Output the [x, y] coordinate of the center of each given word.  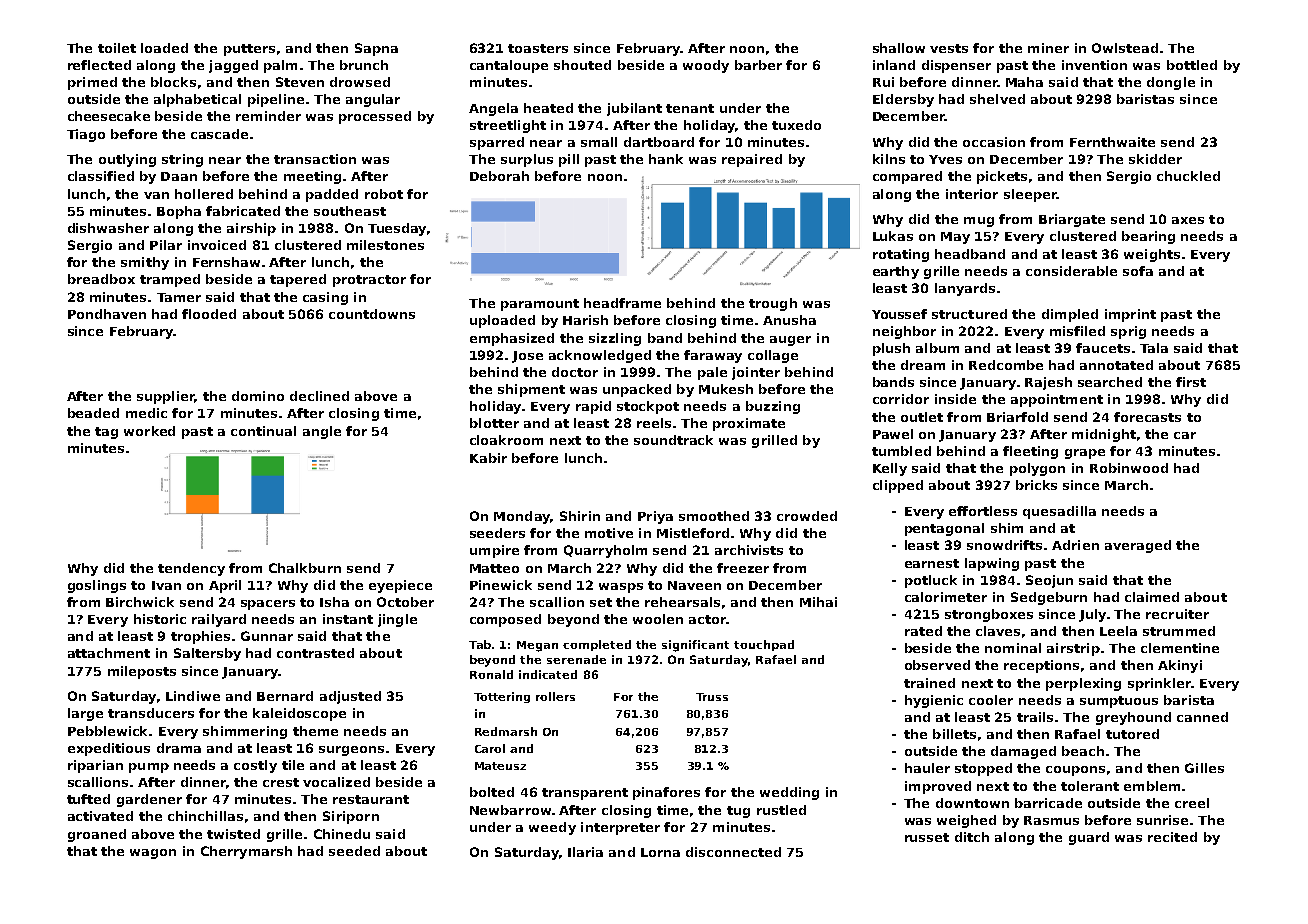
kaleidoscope [299, 714]
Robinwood [1129, 468]
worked [149, 431]
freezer [743, 568]
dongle [1171, 83]
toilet [117, 48]
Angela [493, 109]
